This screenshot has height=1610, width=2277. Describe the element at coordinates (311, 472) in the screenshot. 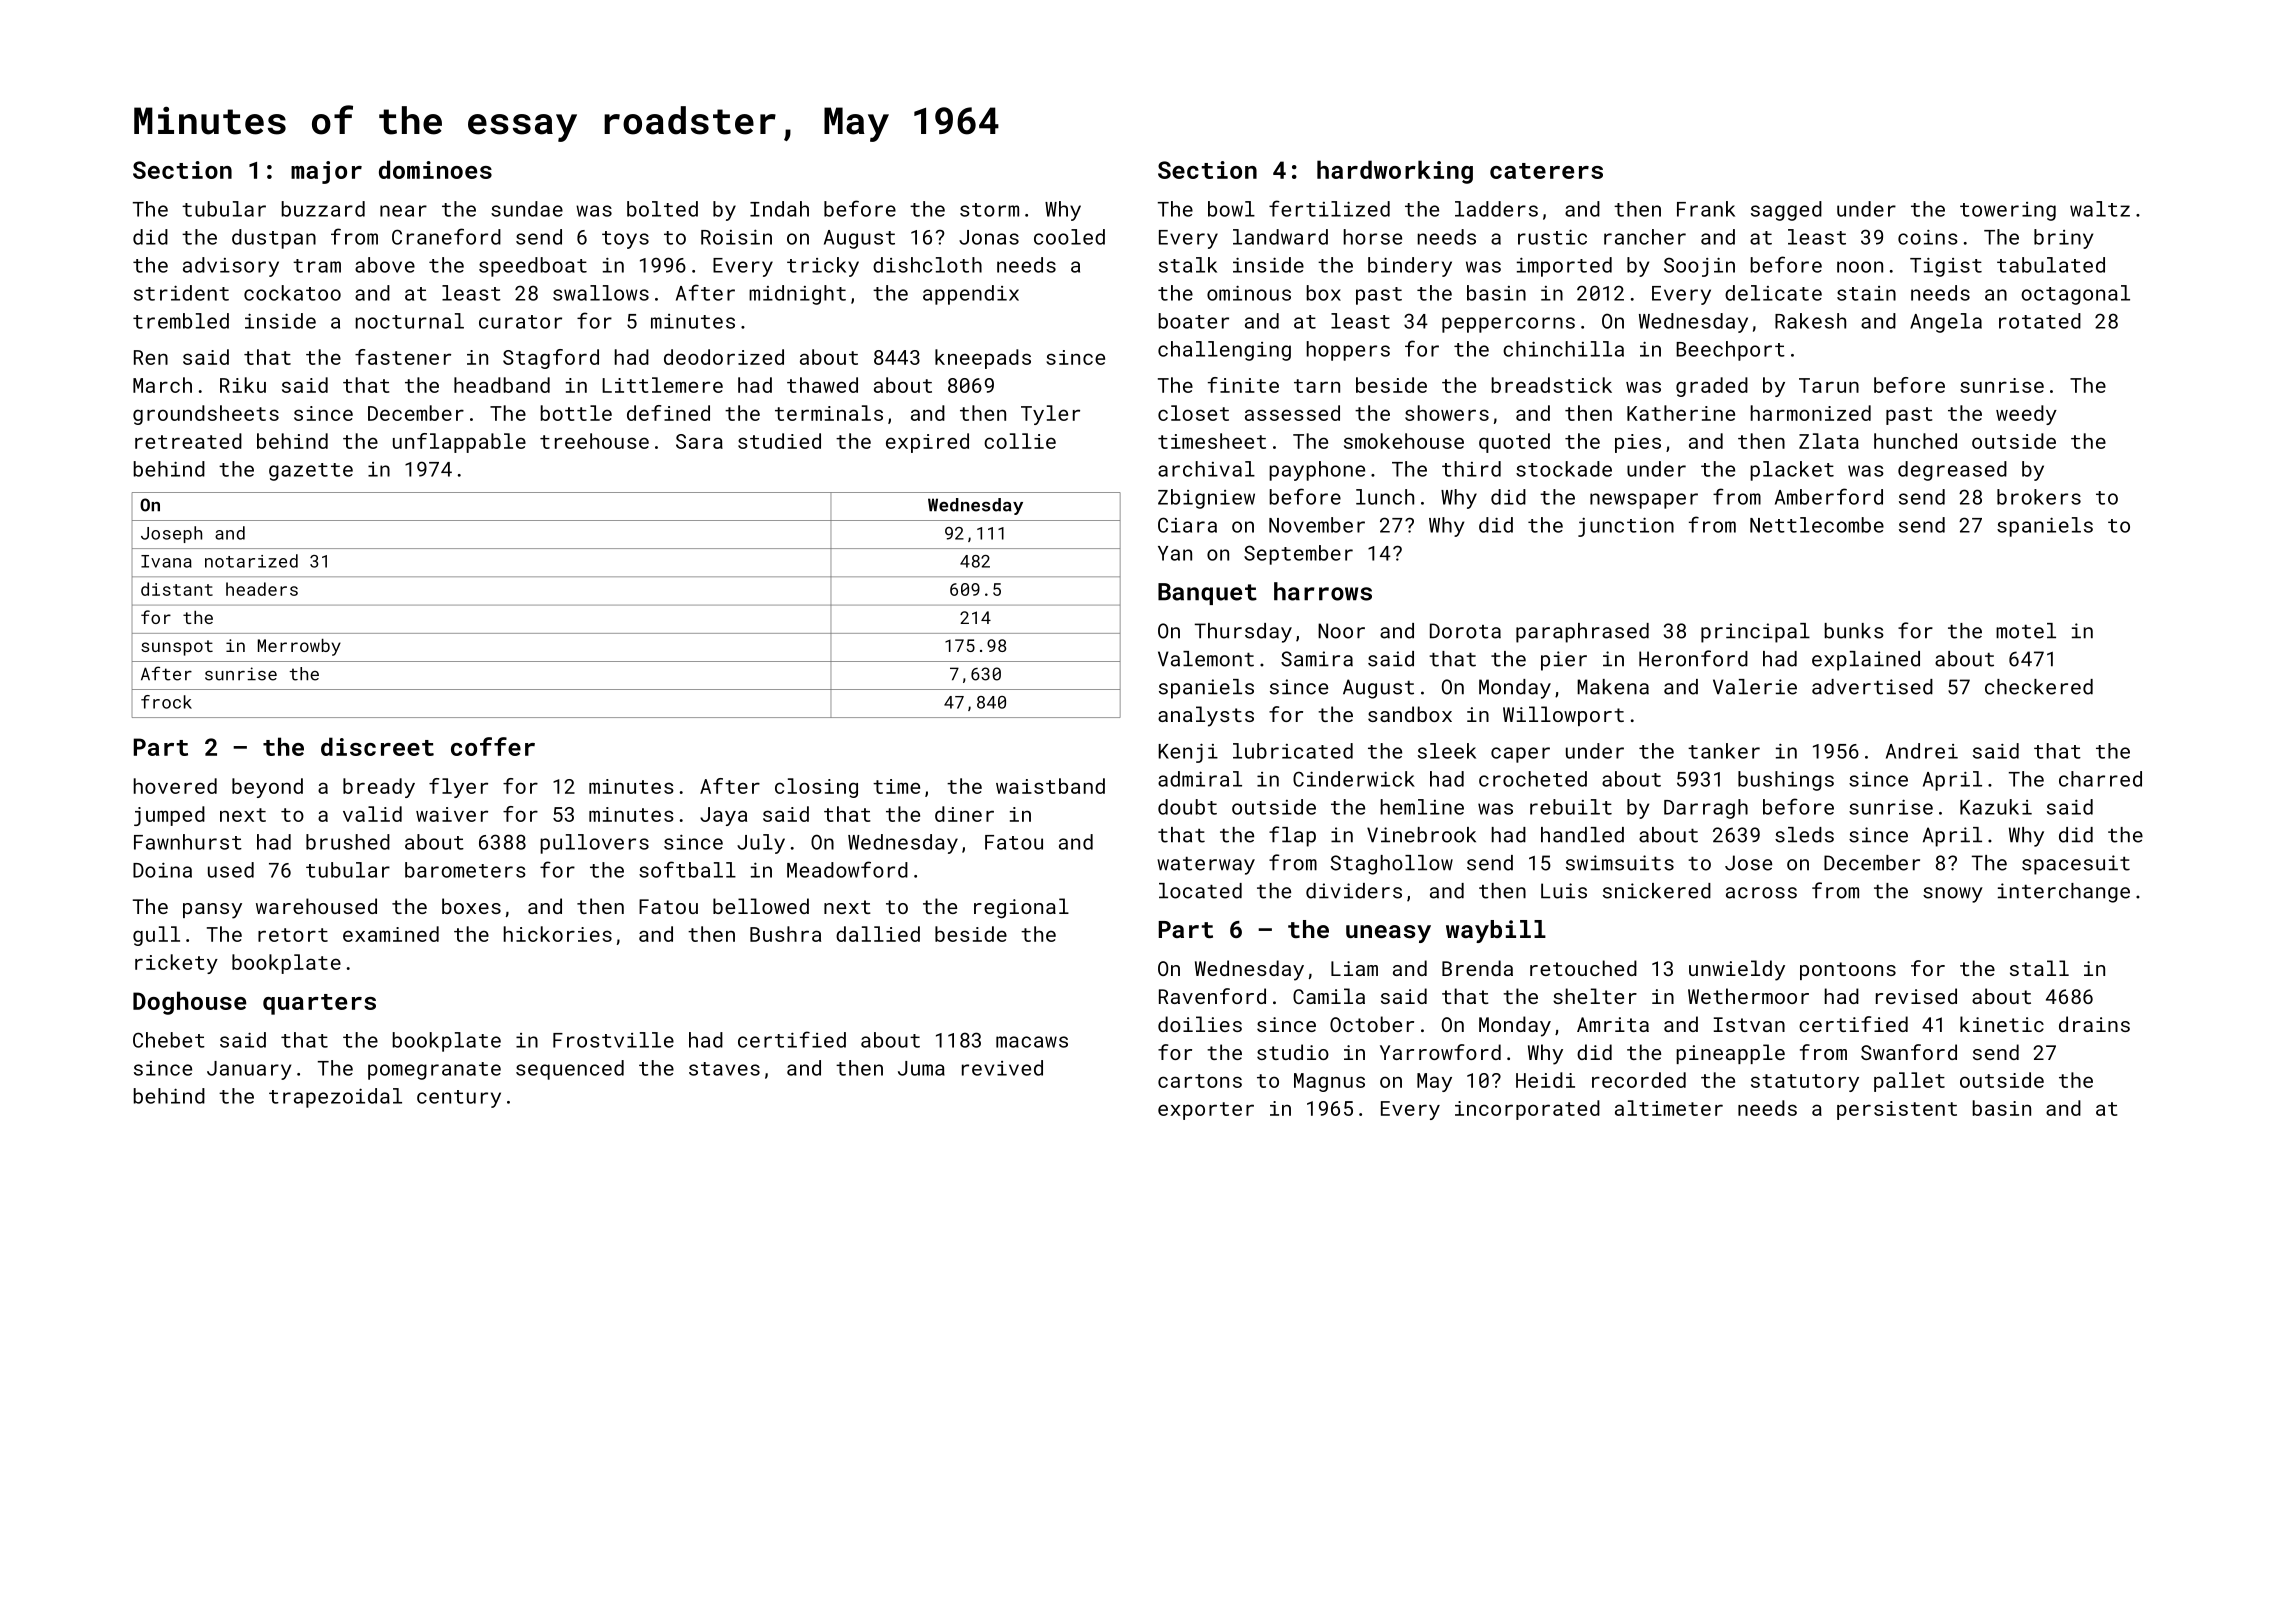

I see `gazette` at that location.
